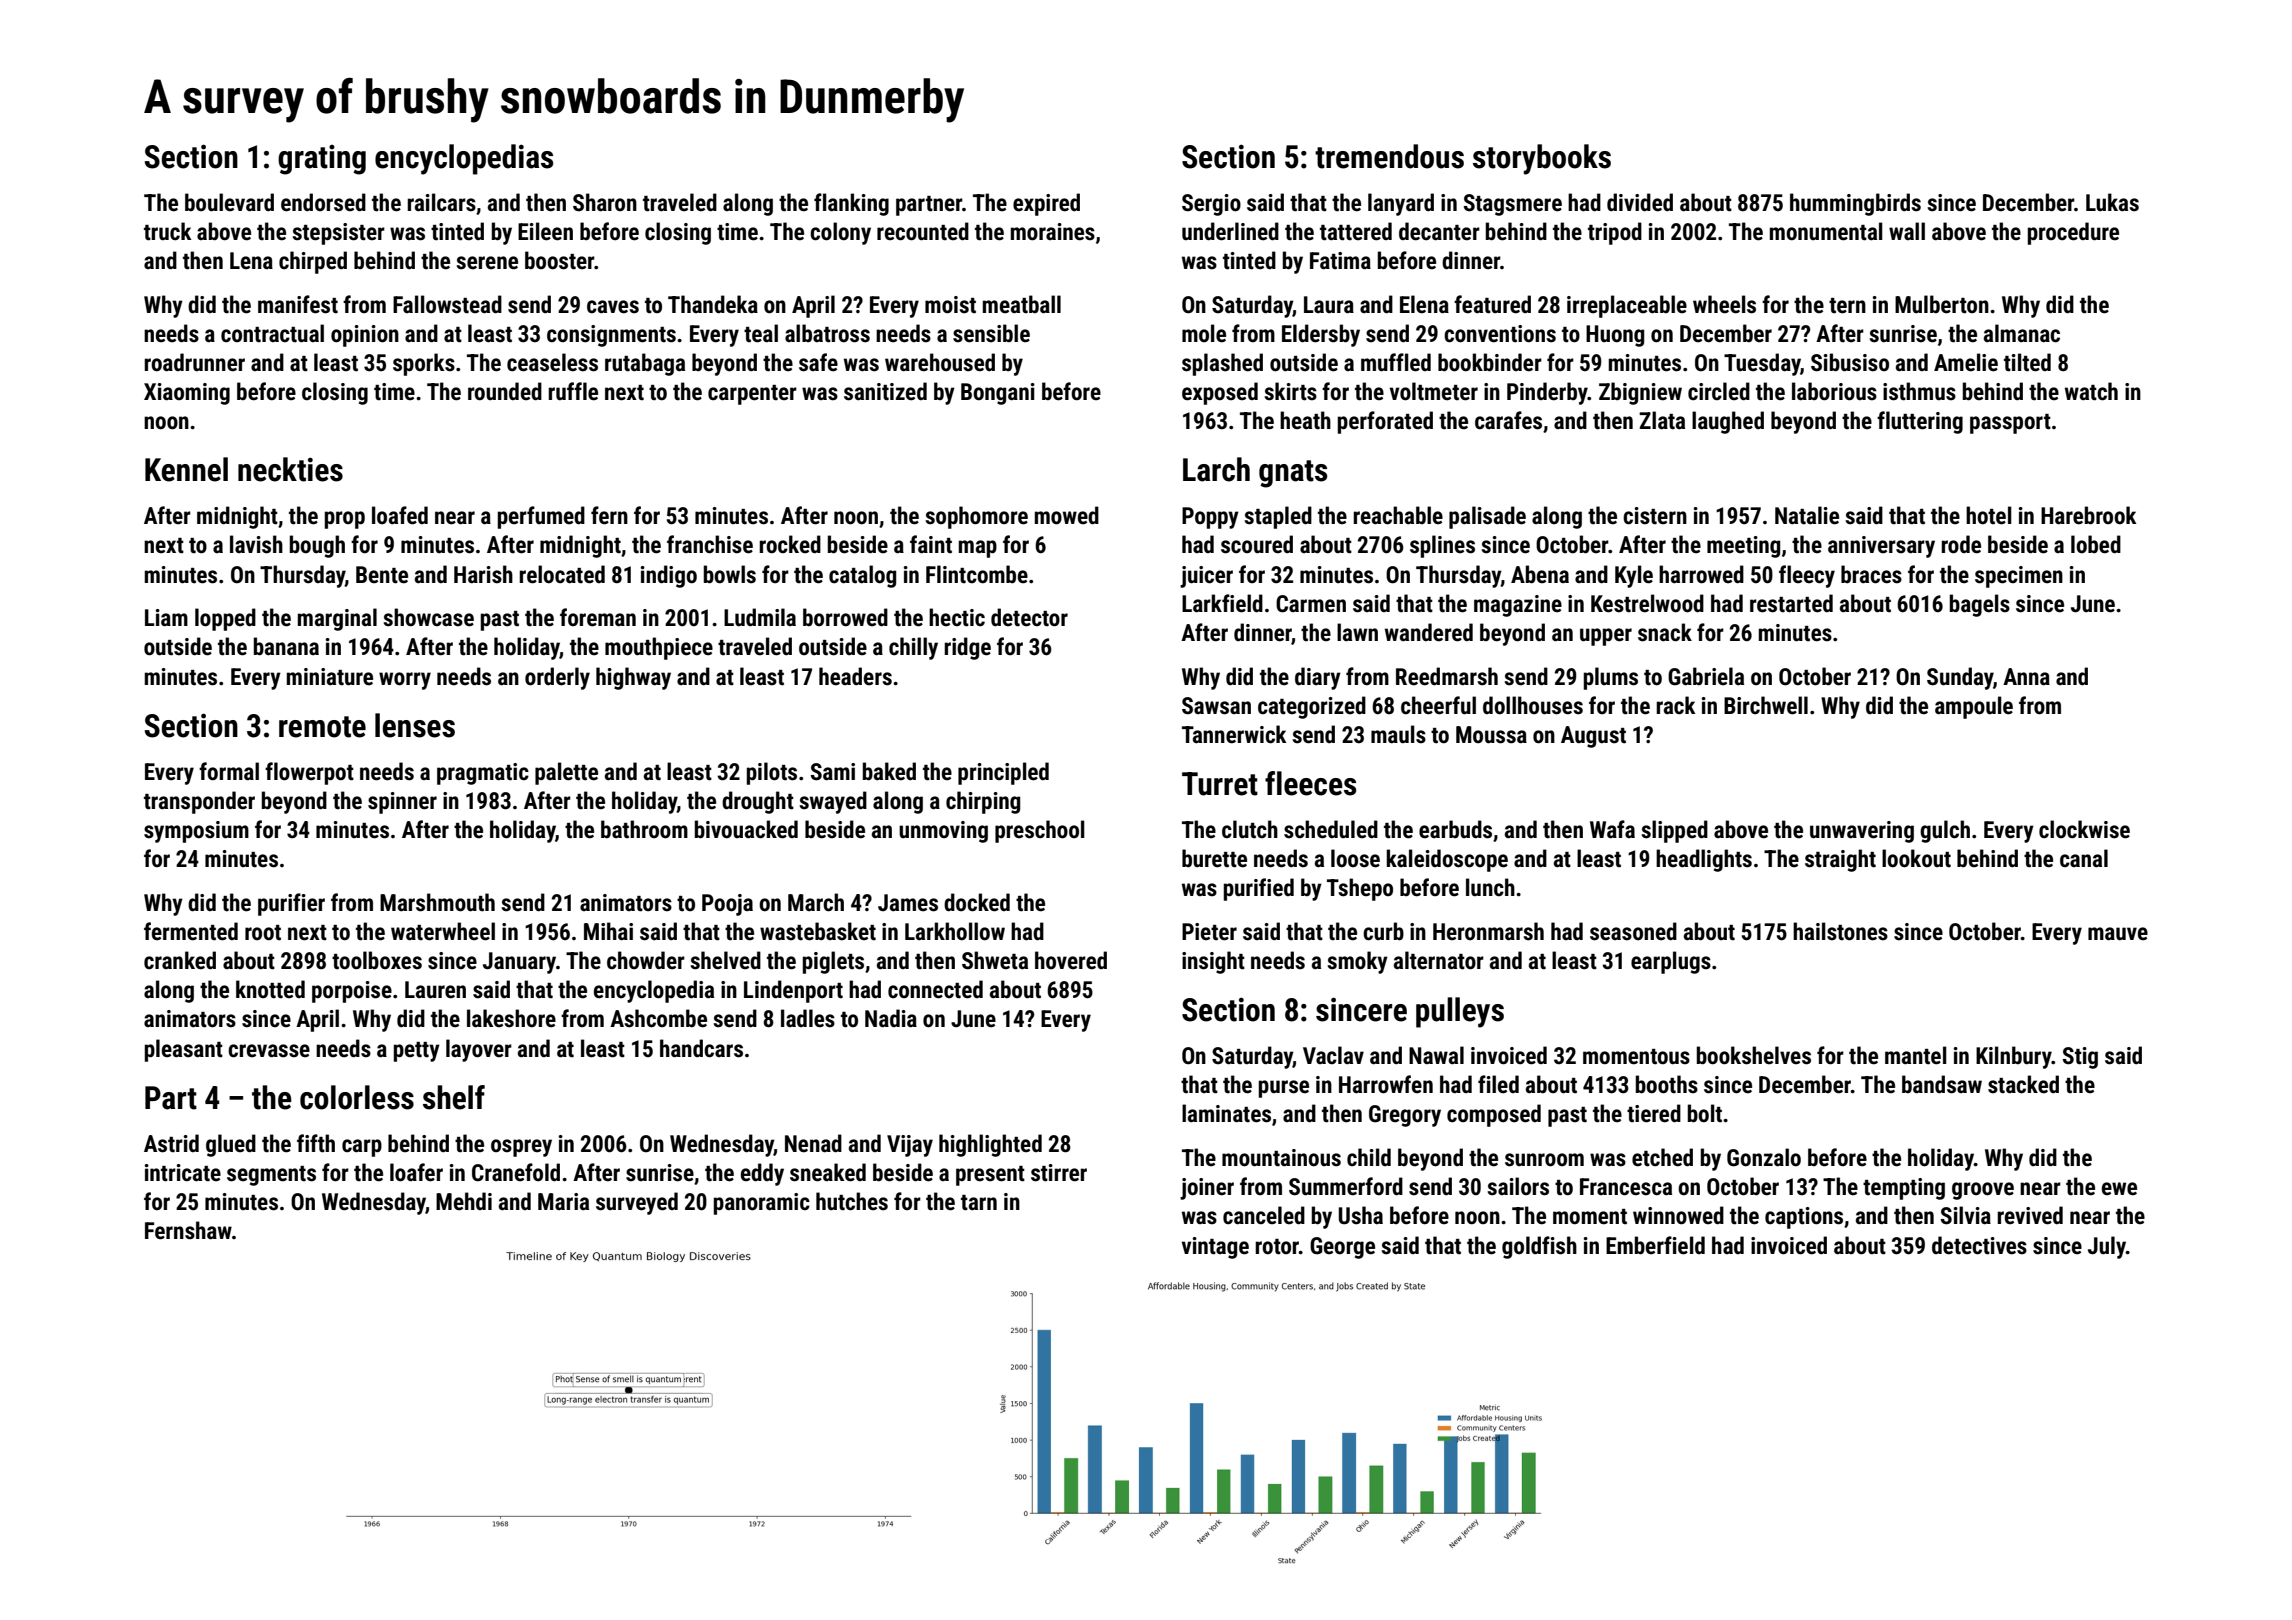  I want to click on Fatima, so click(1340, 261).
